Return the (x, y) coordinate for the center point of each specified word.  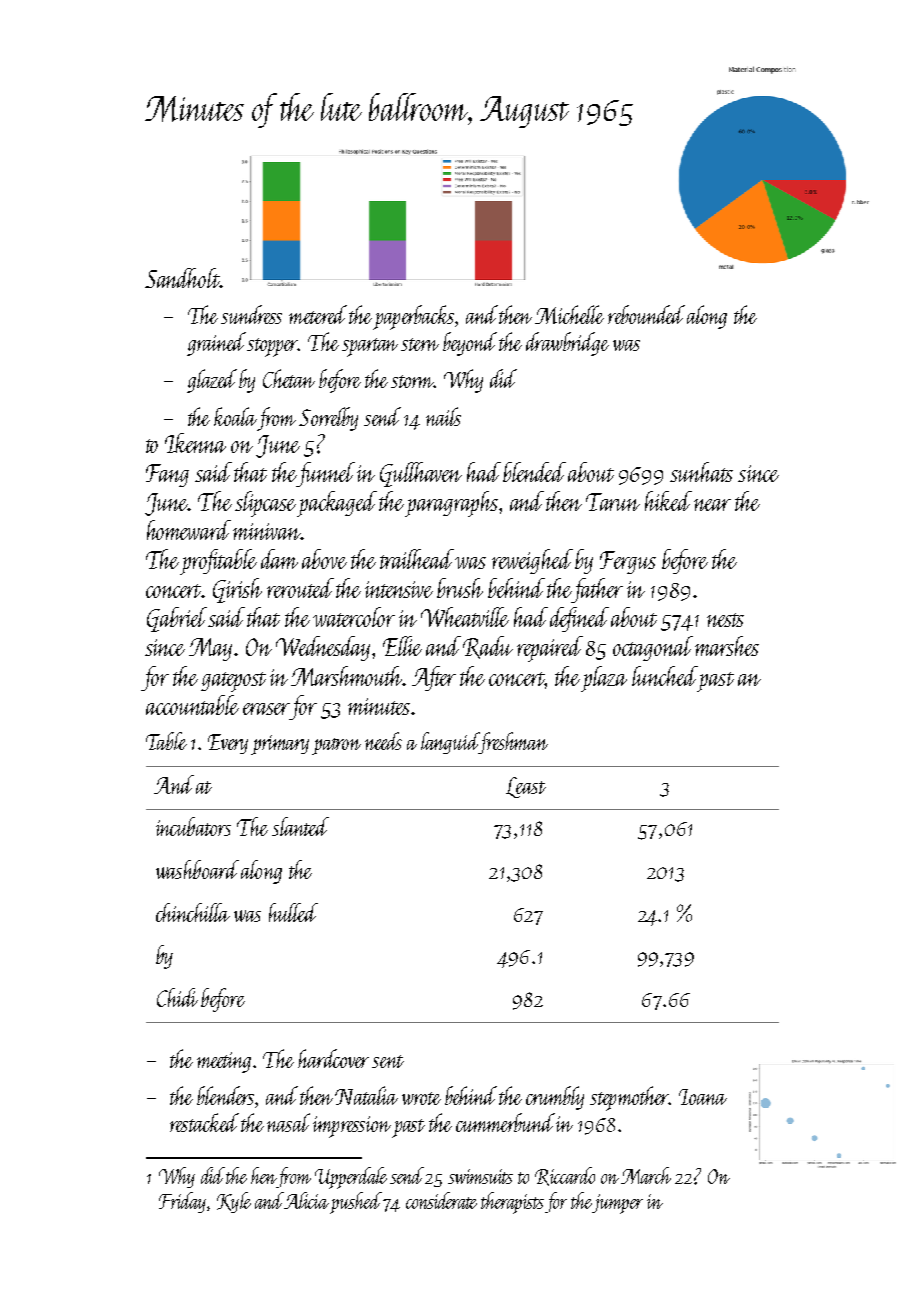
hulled (293, 912)
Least (526, 787)
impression (352, 1127)
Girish (237, 590)
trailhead (417, 559)
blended (534, 472)
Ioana (703, 1097)
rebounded (646, 314)
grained (216, 344)
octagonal (653, 648)
